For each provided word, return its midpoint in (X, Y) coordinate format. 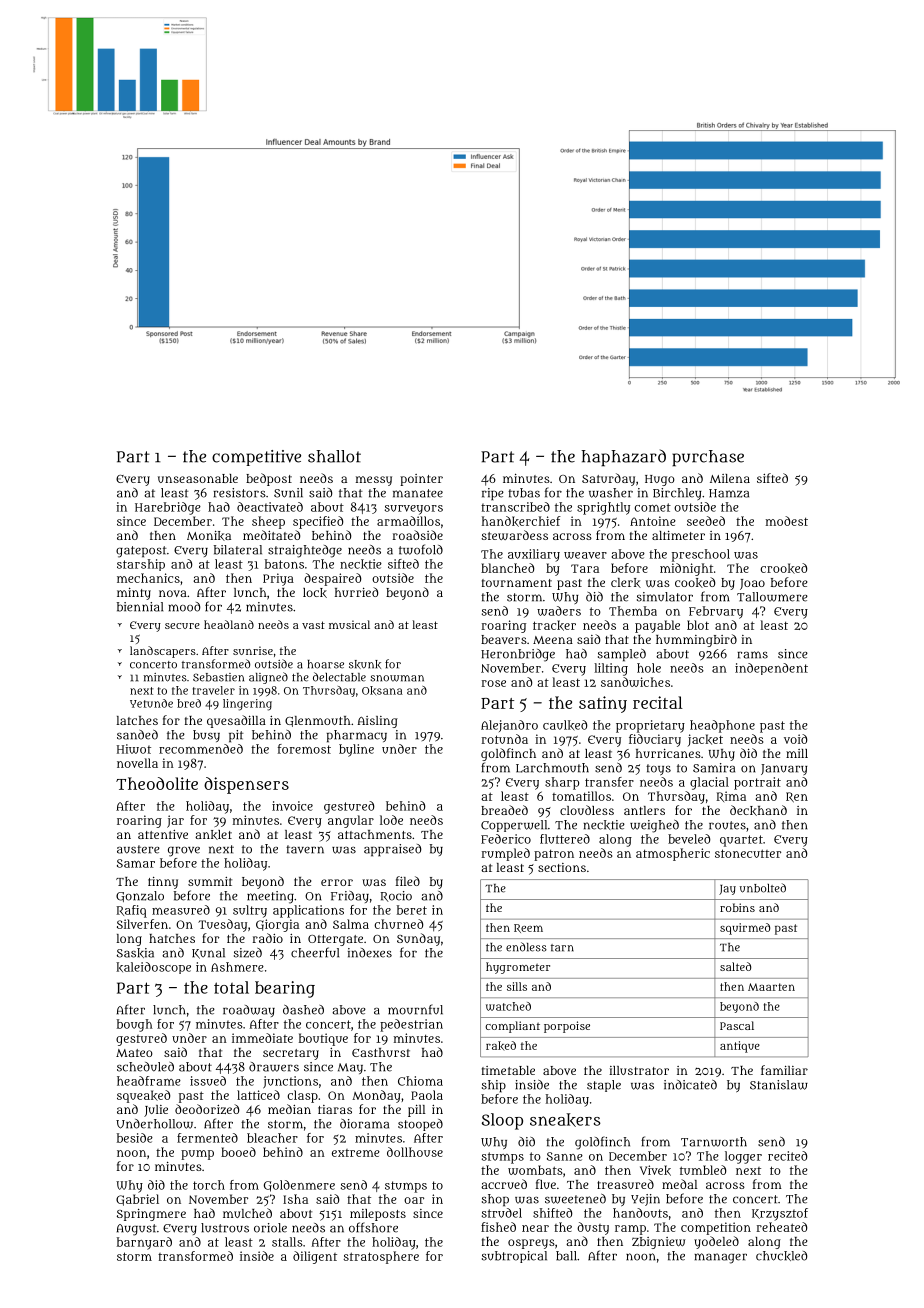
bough (135, 1025)
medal (680, 1184)
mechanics (148, 578)
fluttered (565, 839)
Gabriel (137, 1200)
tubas (524, 493)
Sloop (502, 1121)
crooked (783, 568)
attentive (163, 834)
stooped (420, 1125)
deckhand (758, 810)
